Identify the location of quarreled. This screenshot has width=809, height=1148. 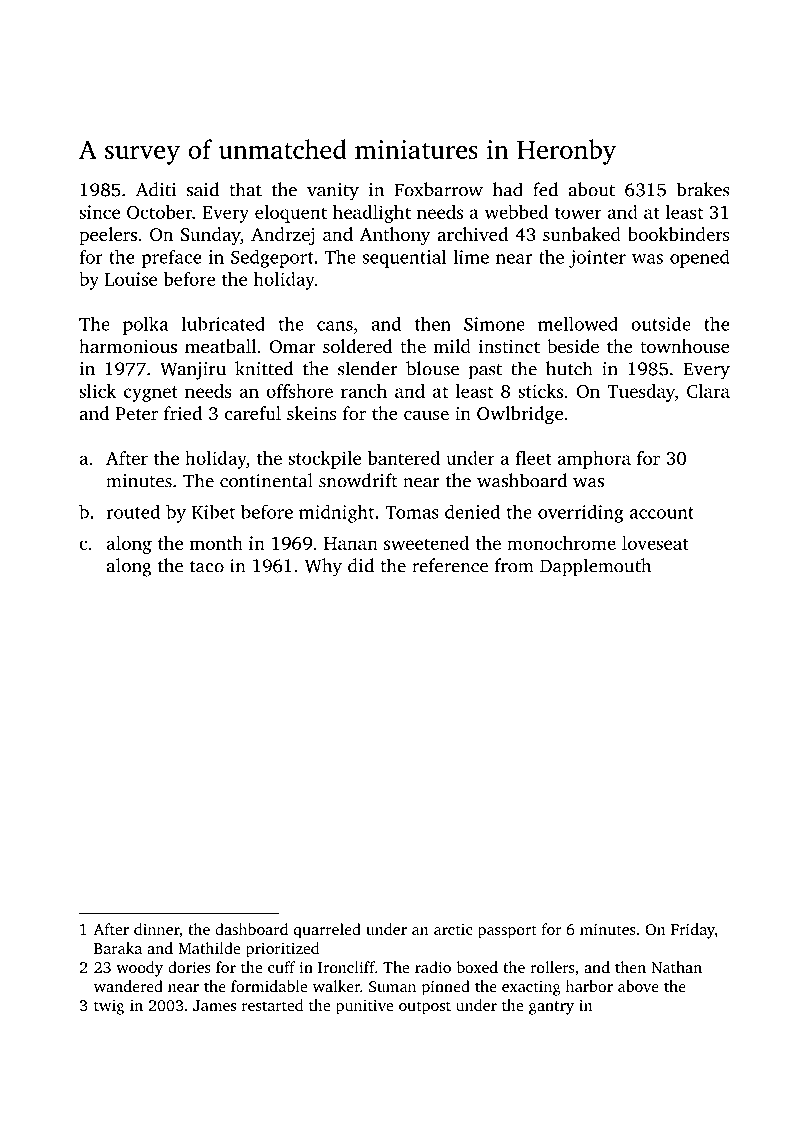
(327, 931).
